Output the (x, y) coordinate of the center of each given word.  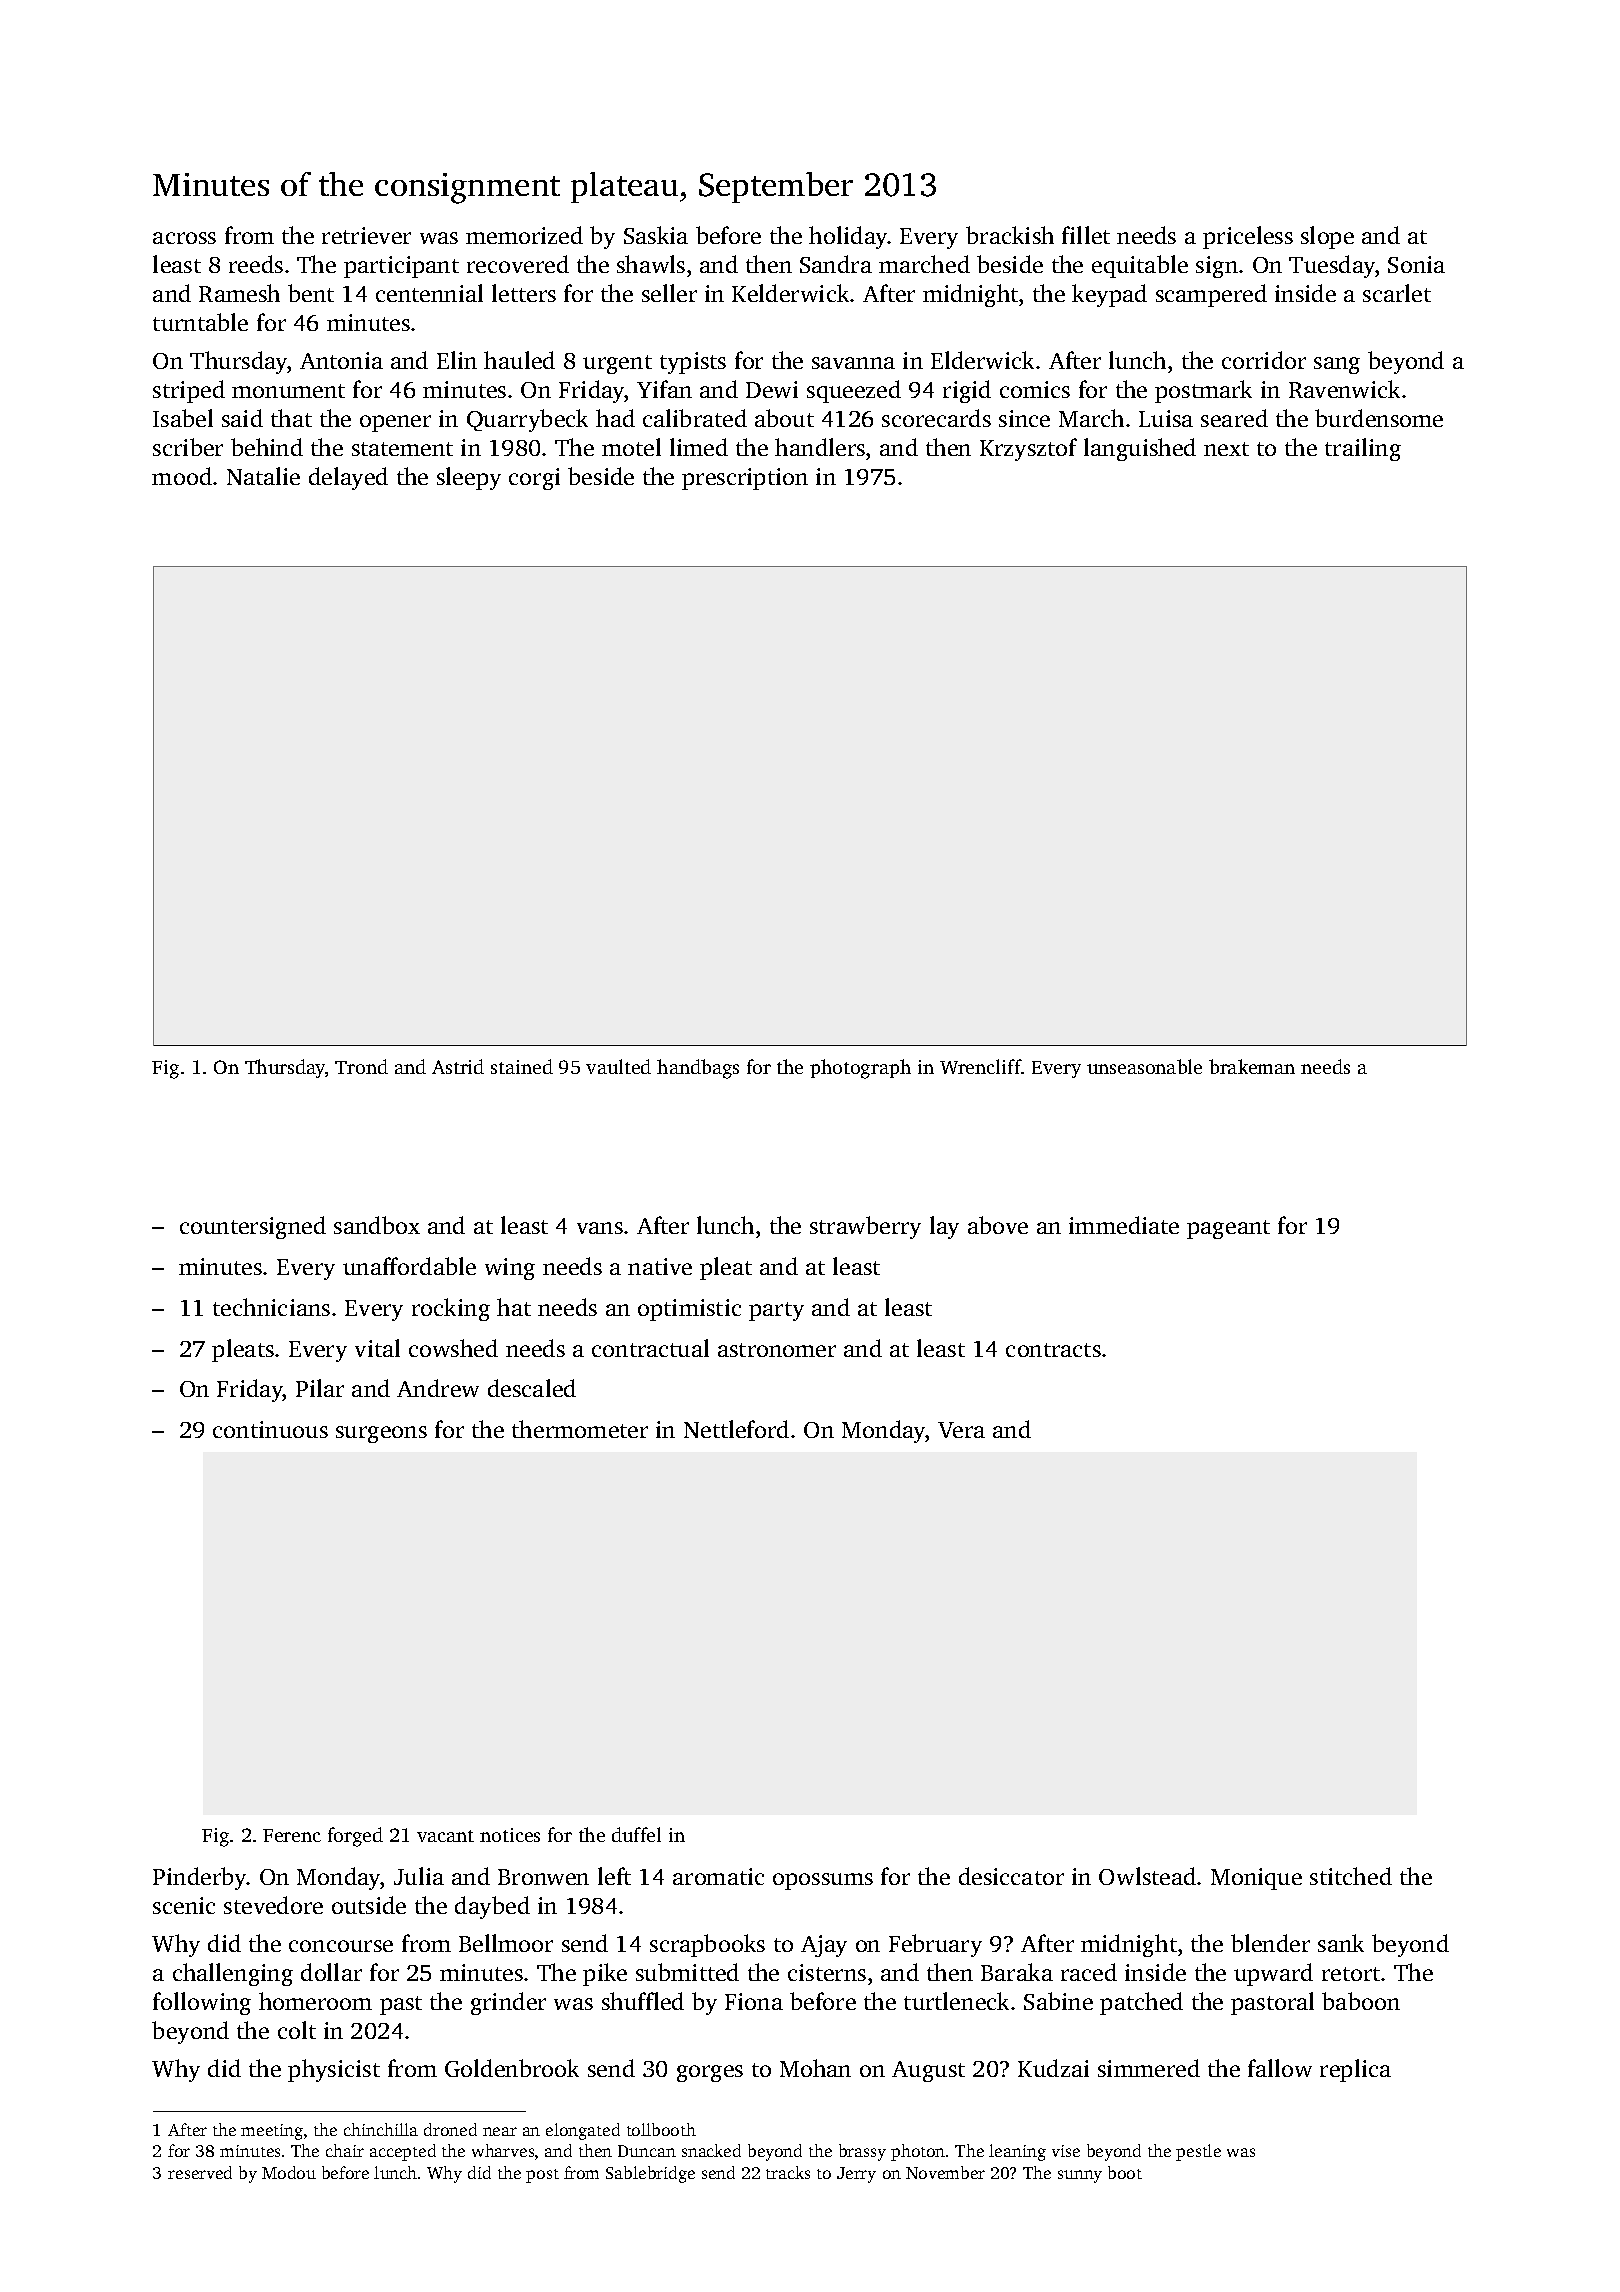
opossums (823, 1881)
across (184, 238)
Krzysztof (1028, 449)
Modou (289, 2172)
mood (182, 476)
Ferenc (292, 1835)
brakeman (1252, 1066)
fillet (1086, 235)
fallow (1280, 2068)
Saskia (656, 235)
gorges (710, 2073)
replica (1355, 2070)
